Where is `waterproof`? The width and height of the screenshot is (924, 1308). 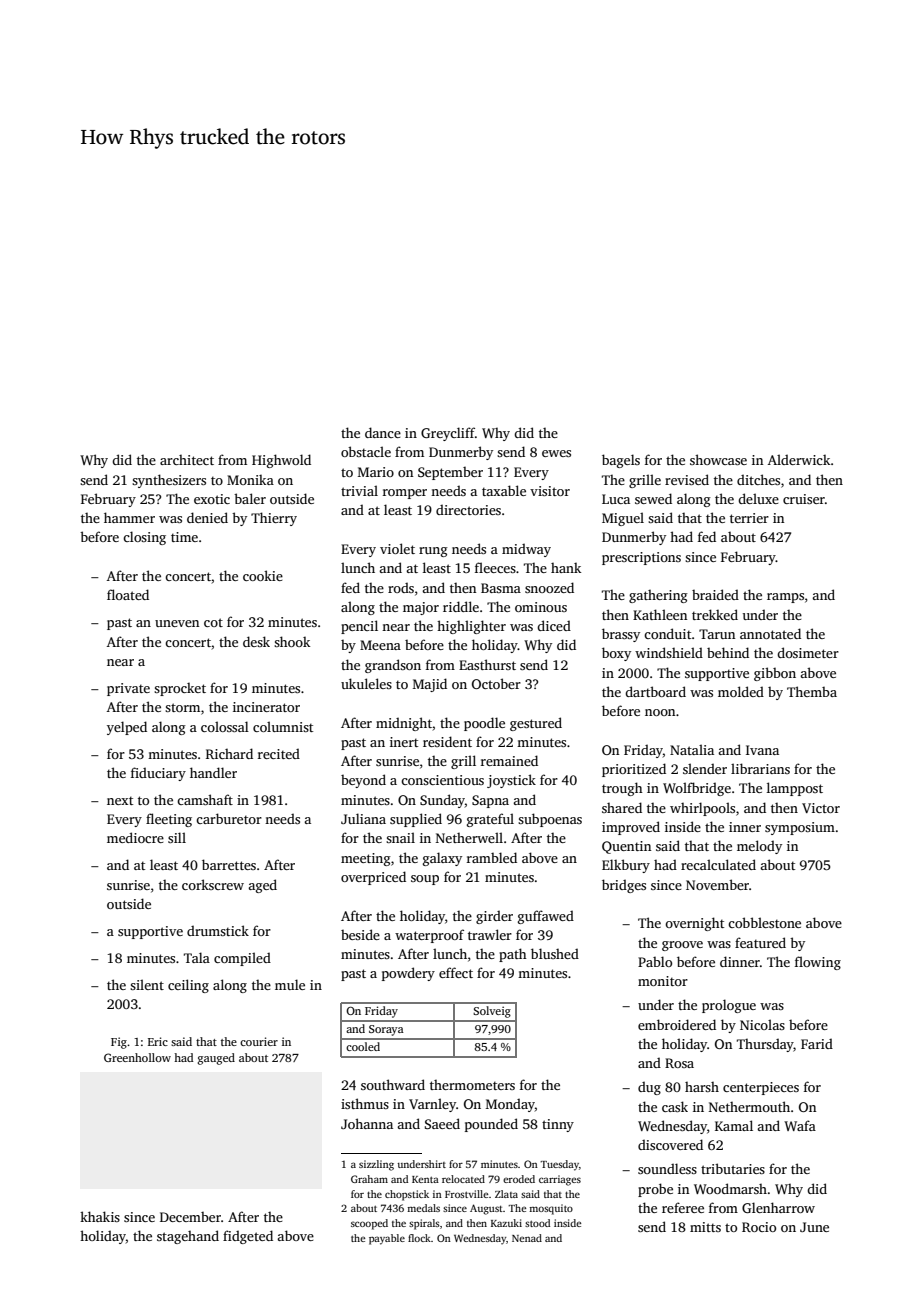 waterproof is located at coordinates (429, 936).
